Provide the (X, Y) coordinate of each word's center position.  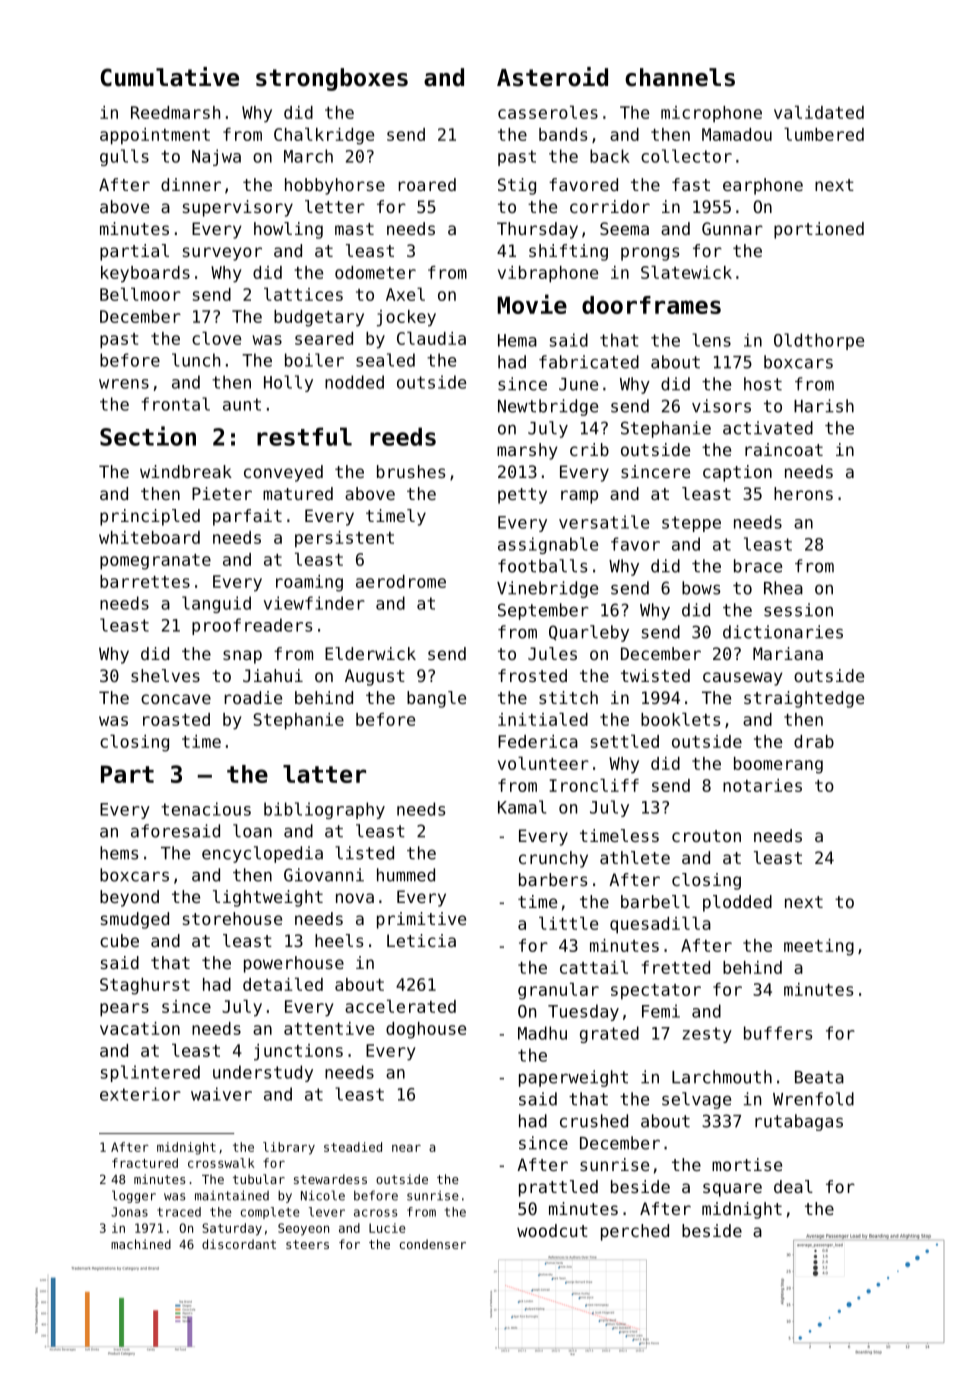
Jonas (129, 1212)
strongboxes (332, 79)
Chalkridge (324, 136)
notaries (762, 785)
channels (680, 77)
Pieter (222, 493)
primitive (421, 920)
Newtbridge (548, 407)
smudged (135, 920)
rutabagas (799, 1122)
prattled (558, 1188)
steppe (691, 524)
